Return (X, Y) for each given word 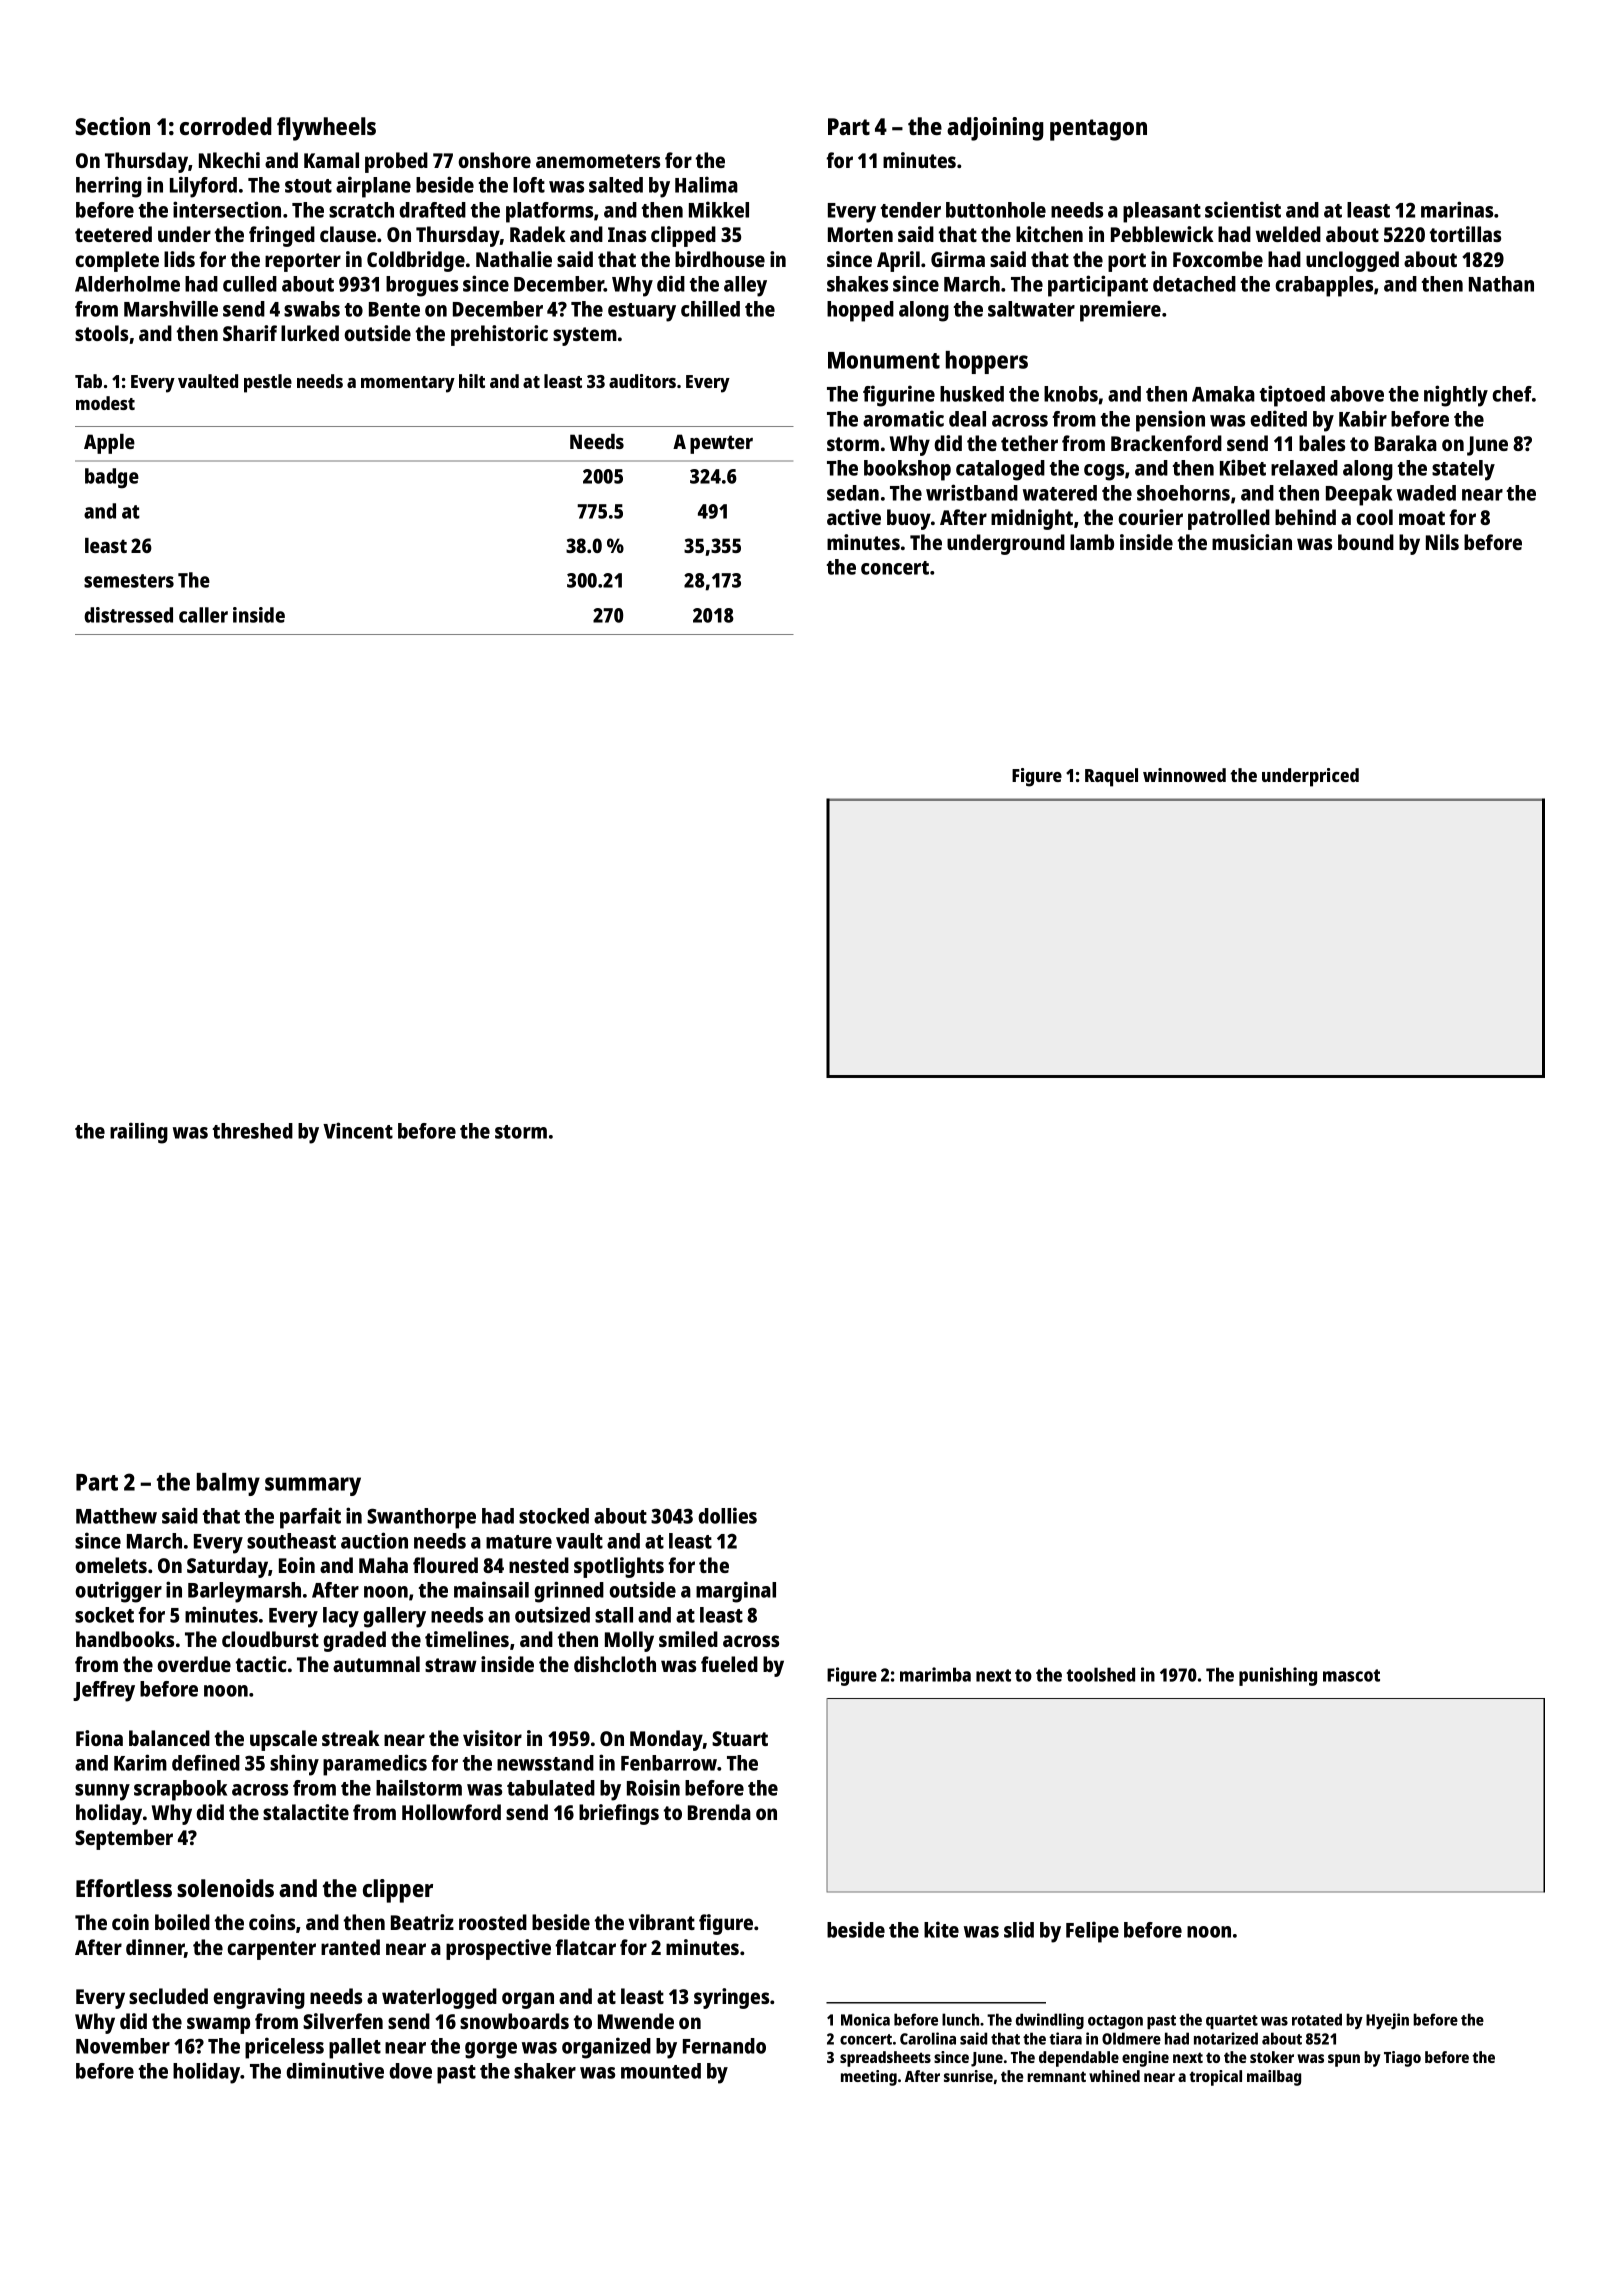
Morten (860, 234)
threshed (253, 1131)
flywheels (326, 129)
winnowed (1184, 775)
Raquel (1111, 777)
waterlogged (439, 1998)
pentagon (1098, 130)
